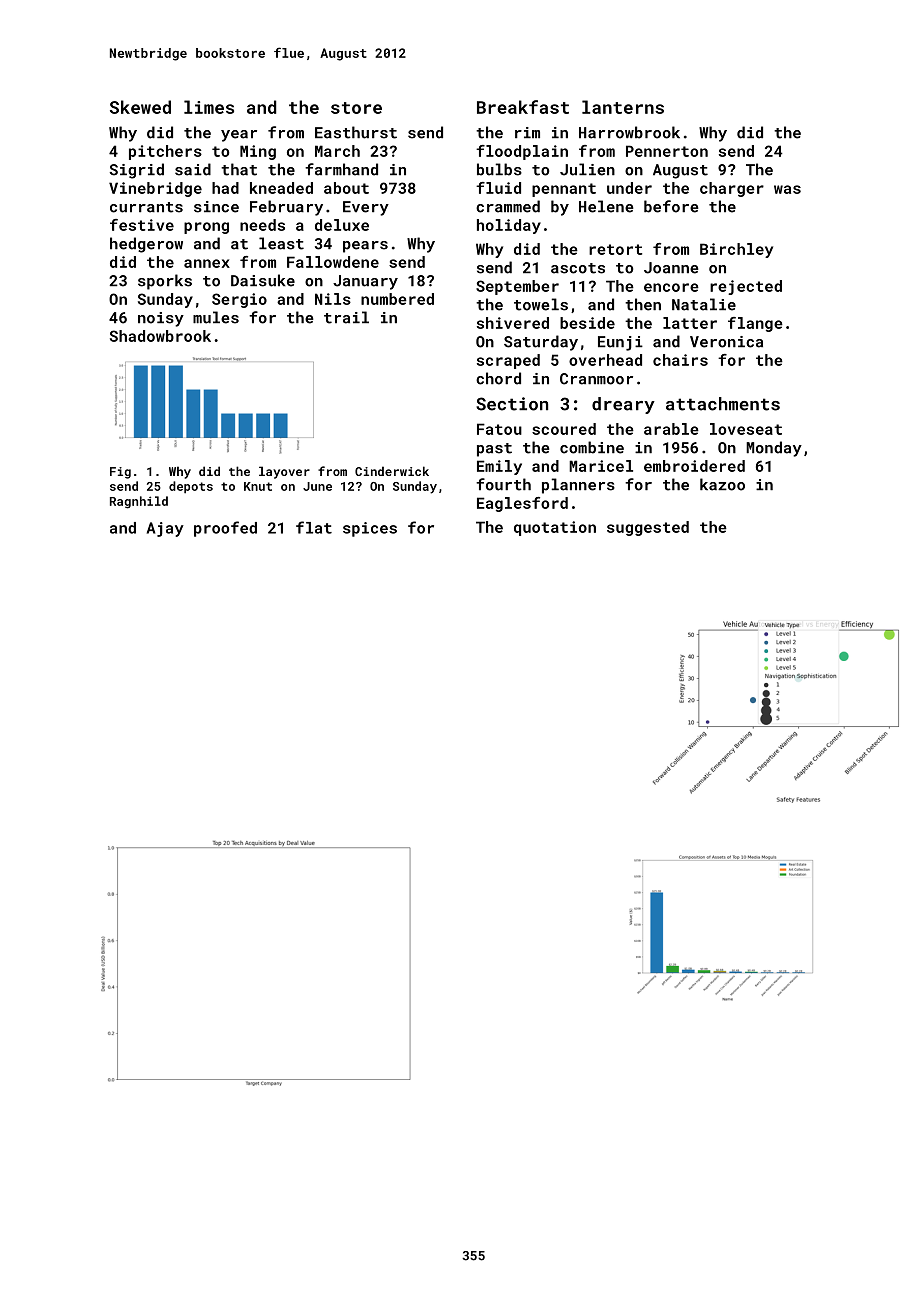 This image has height=1308, width=924. I want to click on bulbs, so click(499, 169).
